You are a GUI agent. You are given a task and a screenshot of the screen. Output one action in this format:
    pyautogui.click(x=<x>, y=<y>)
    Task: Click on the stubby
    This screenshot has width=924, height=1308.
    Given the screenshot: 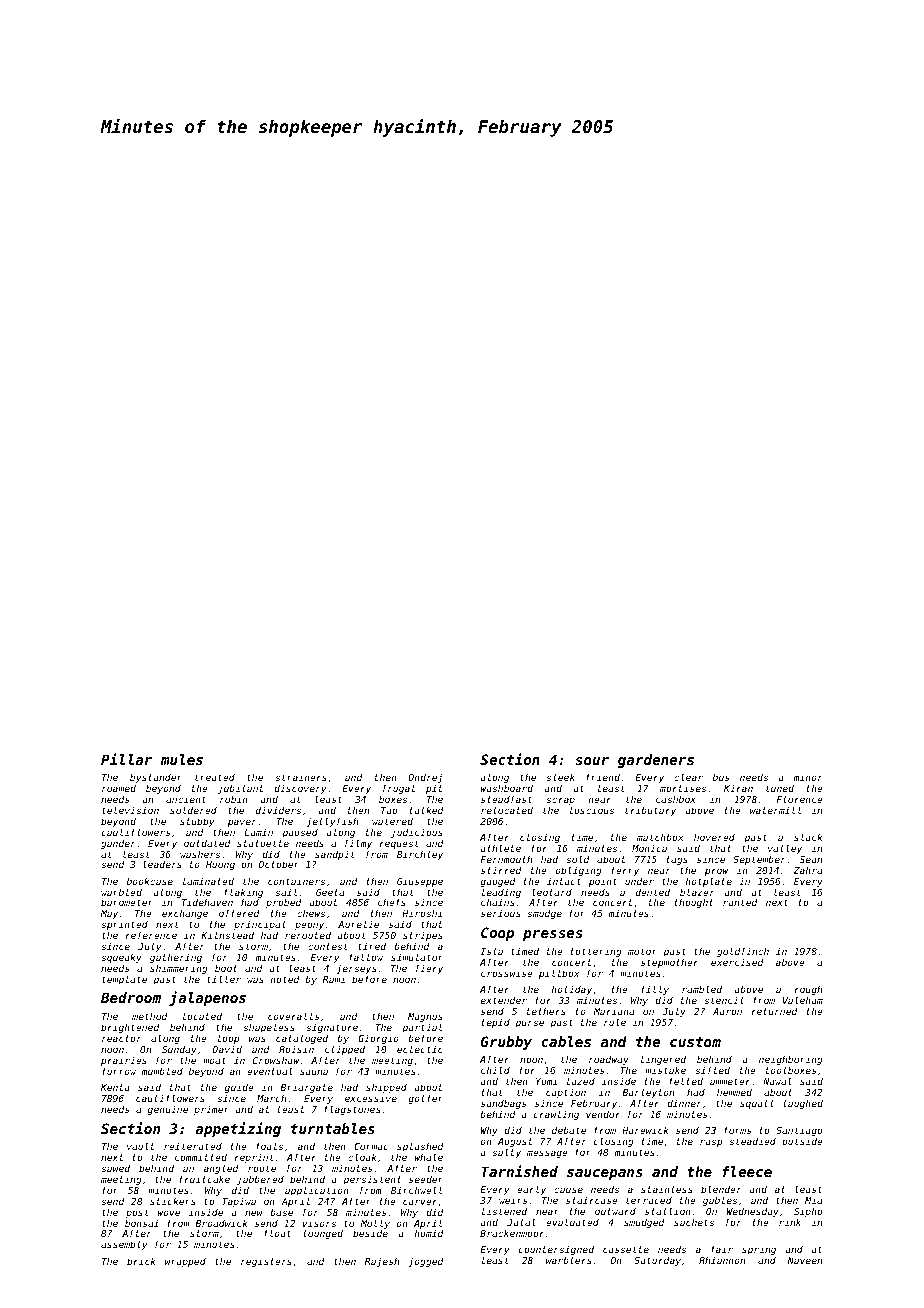 What is the action you would take?
    pyautogui.click(x=197, y=822)
